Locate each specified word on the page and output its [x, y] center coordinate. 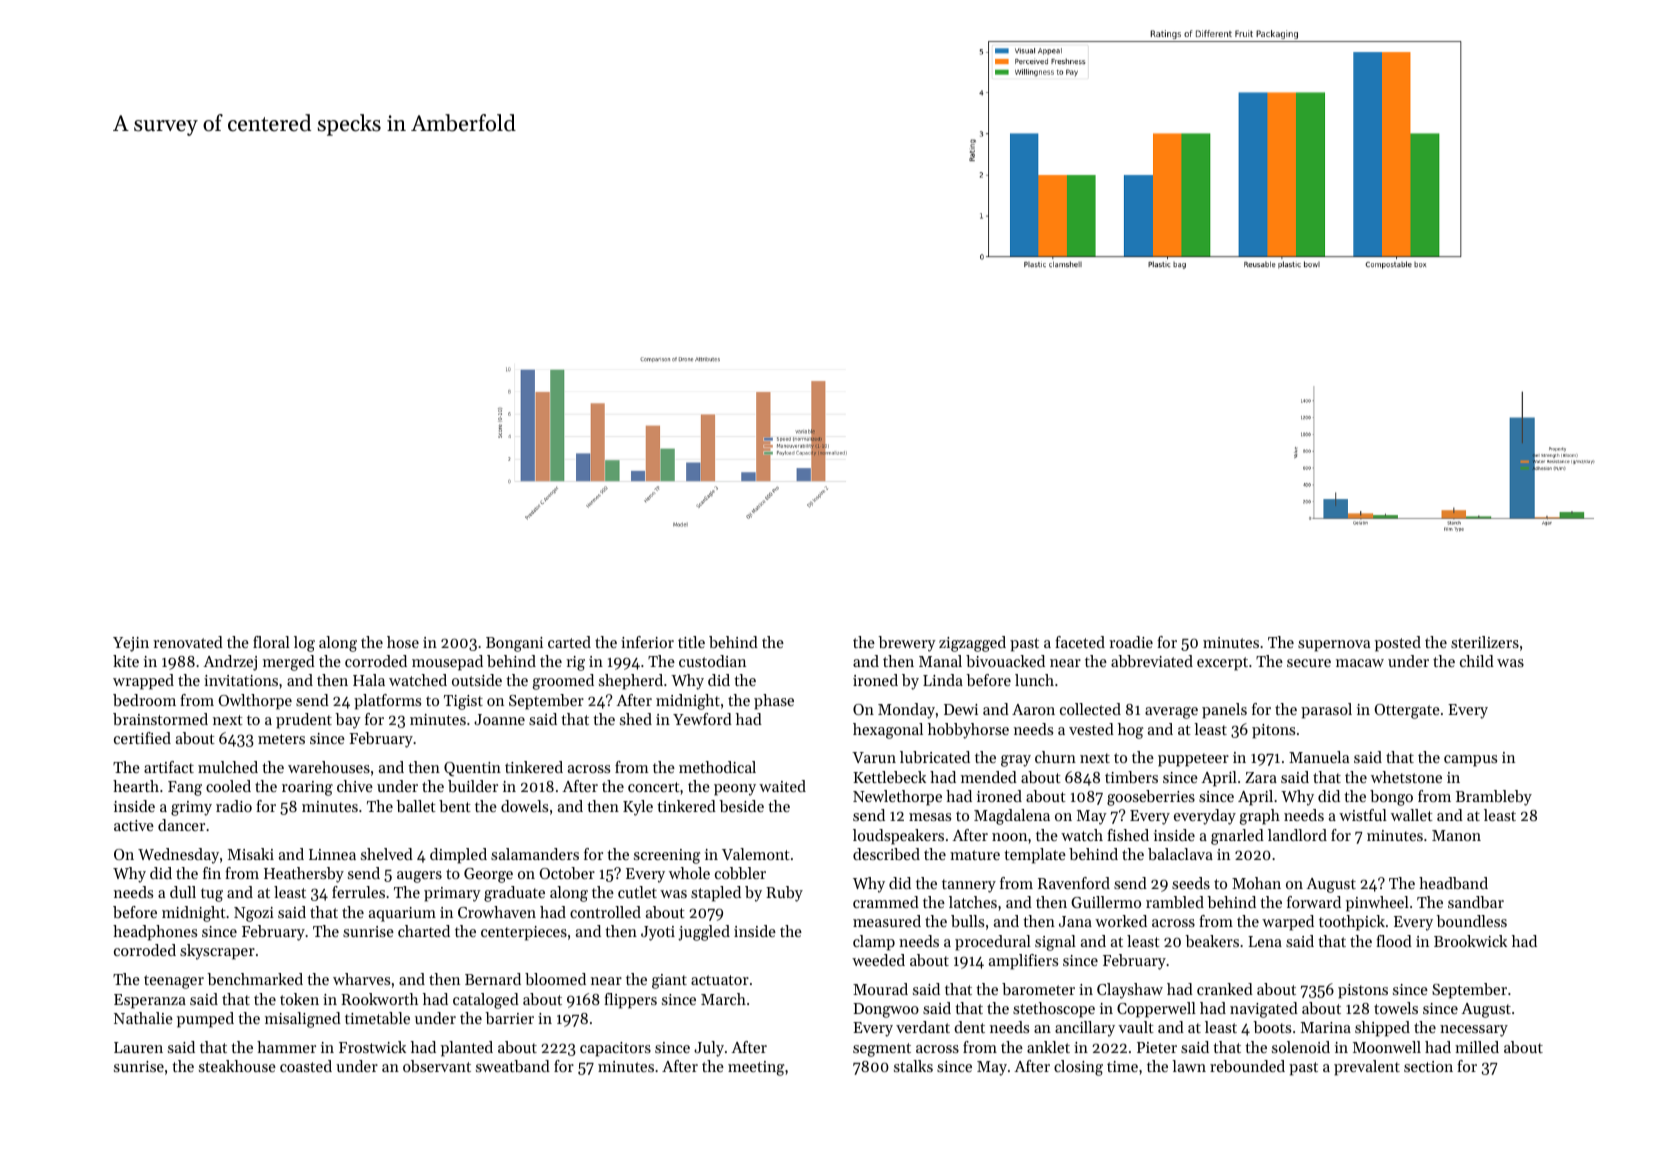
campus [1470, 761]
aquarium [402, 914]
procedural [993, 943]
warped [1288, 923]
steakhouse [237, 1066]
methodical [717, 767]
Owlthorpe [255, 702]
